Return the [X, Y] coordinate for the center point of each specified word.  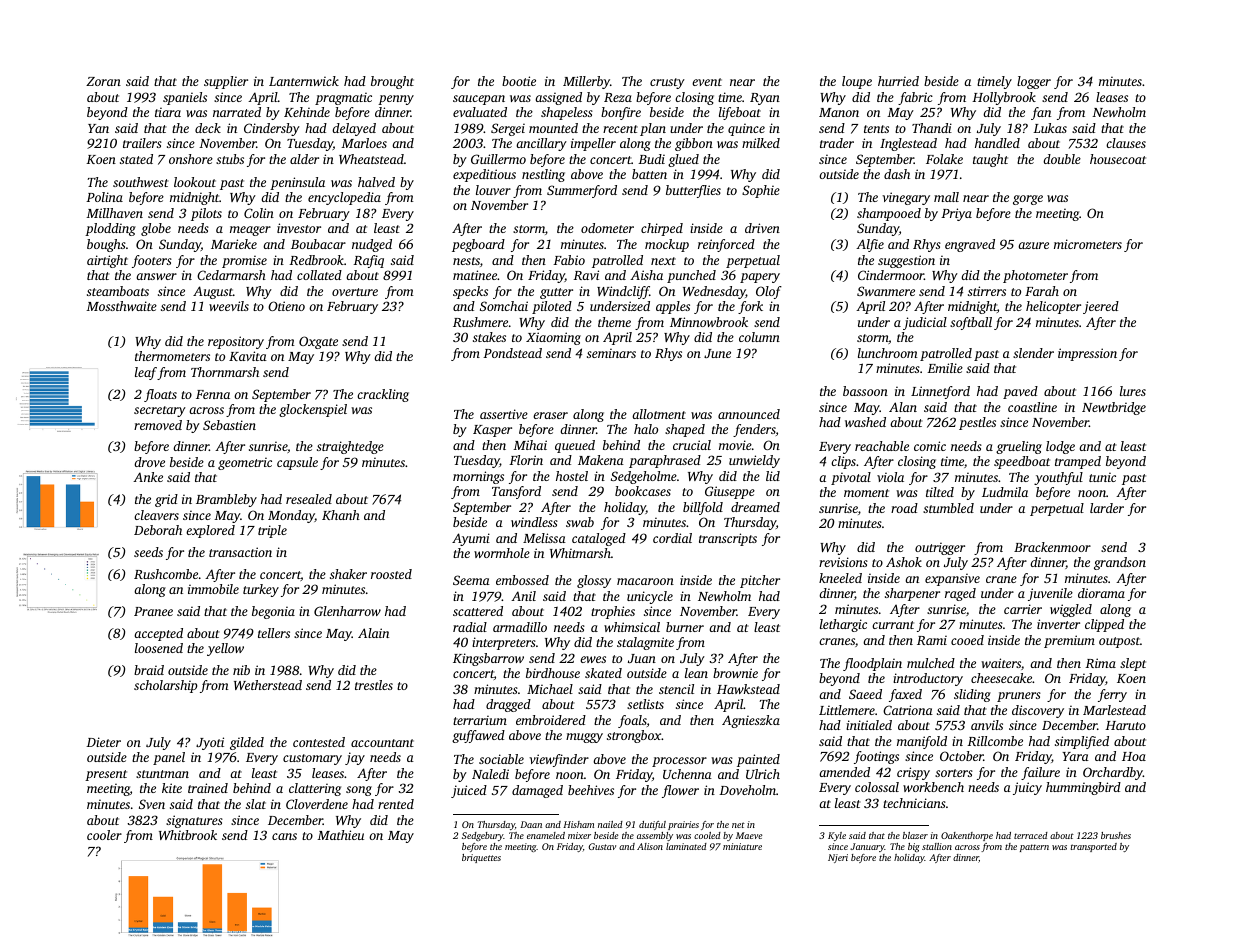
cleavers [156, 515]
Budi [651, 159]
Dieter [103, 742]
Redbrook [316, 260]
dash [897, 174]
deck [208, 128]
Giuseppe [730, 492]
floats [160, 395]
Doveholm [747, 790]
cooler [104, 835]
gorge [1028, 200]
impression [1087, 354]
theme [614, 322]
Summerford [582, 191]
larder [1107, 508]
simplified [1082, 742]
